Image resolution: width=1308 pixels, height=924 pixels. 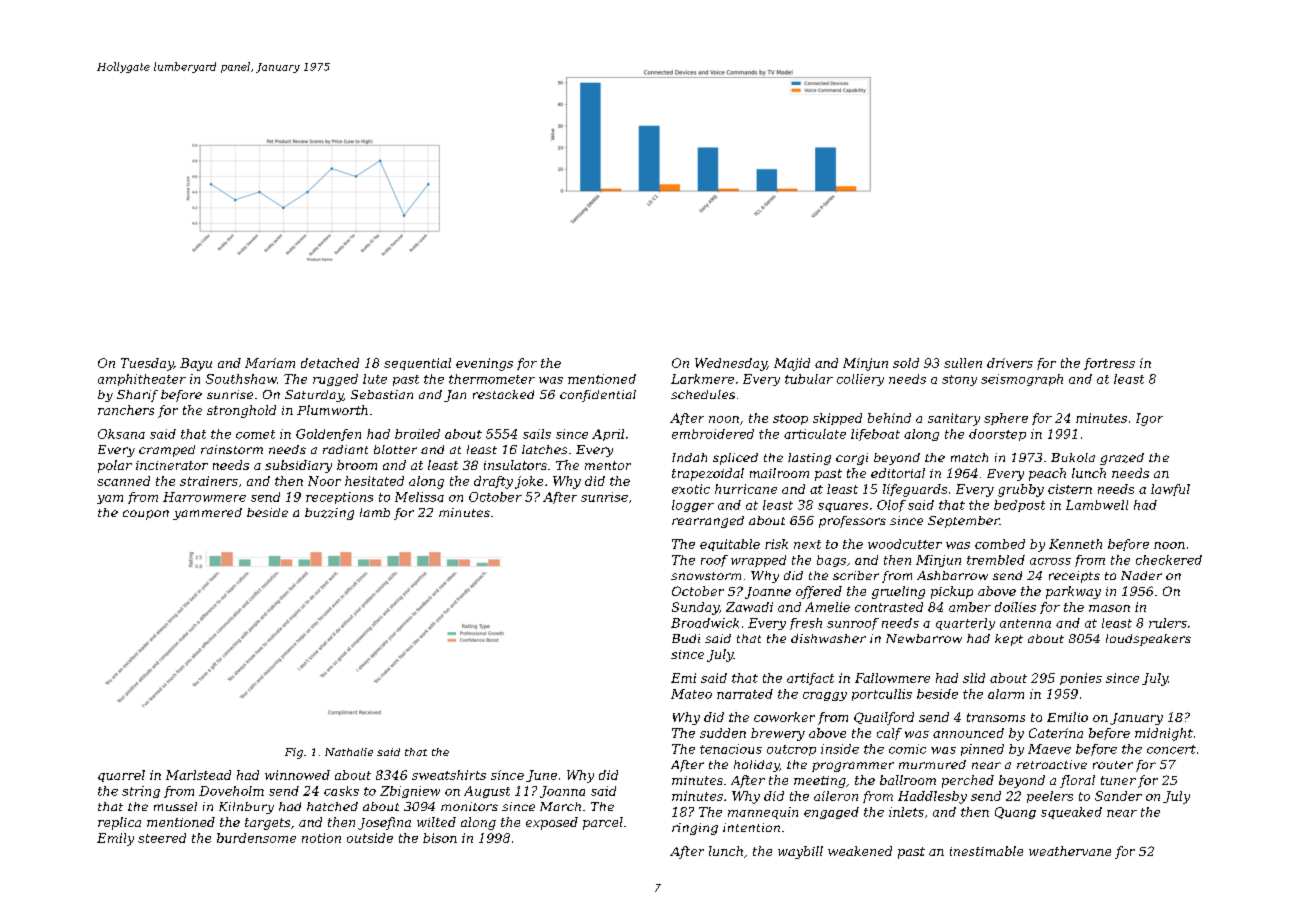 I want to click on Kenneth, so click(x=1075, y=544).
